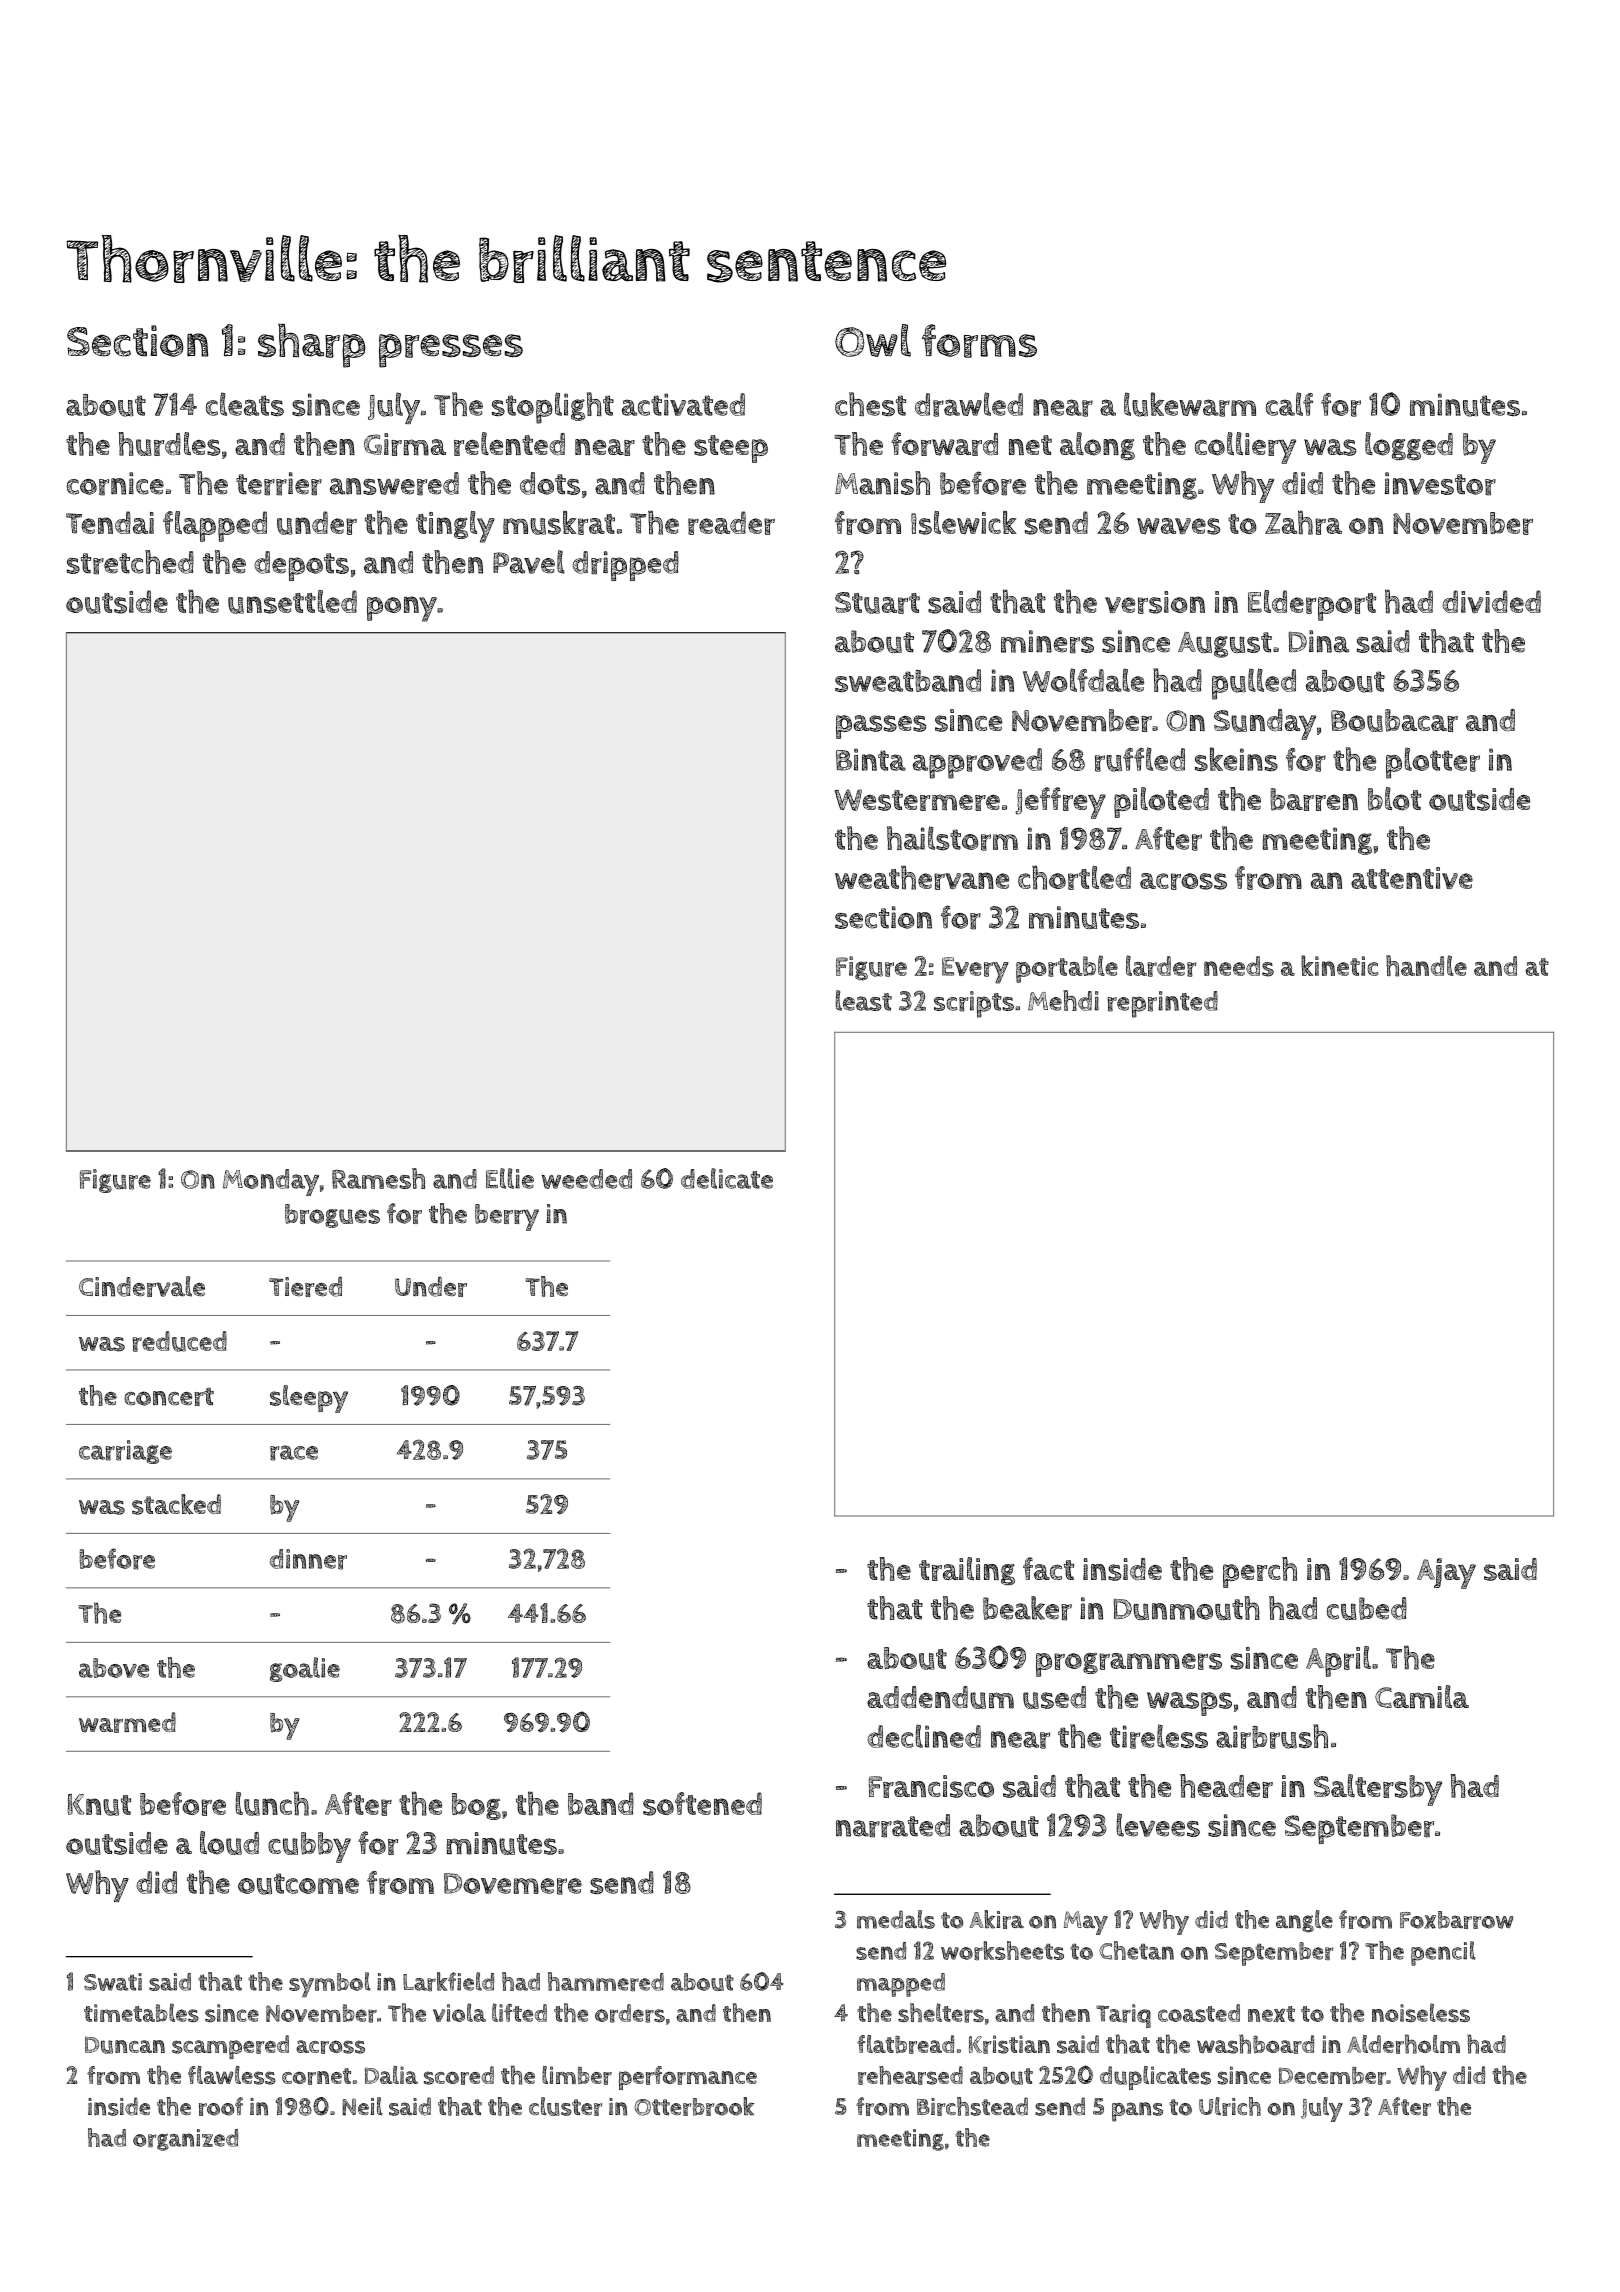 Image resolution: width=1620 pixels, height=2292 pixels. What do you see at coordinates (305, 1669) in the document?
I see `goalie` at bounding box center [305, 1669].
